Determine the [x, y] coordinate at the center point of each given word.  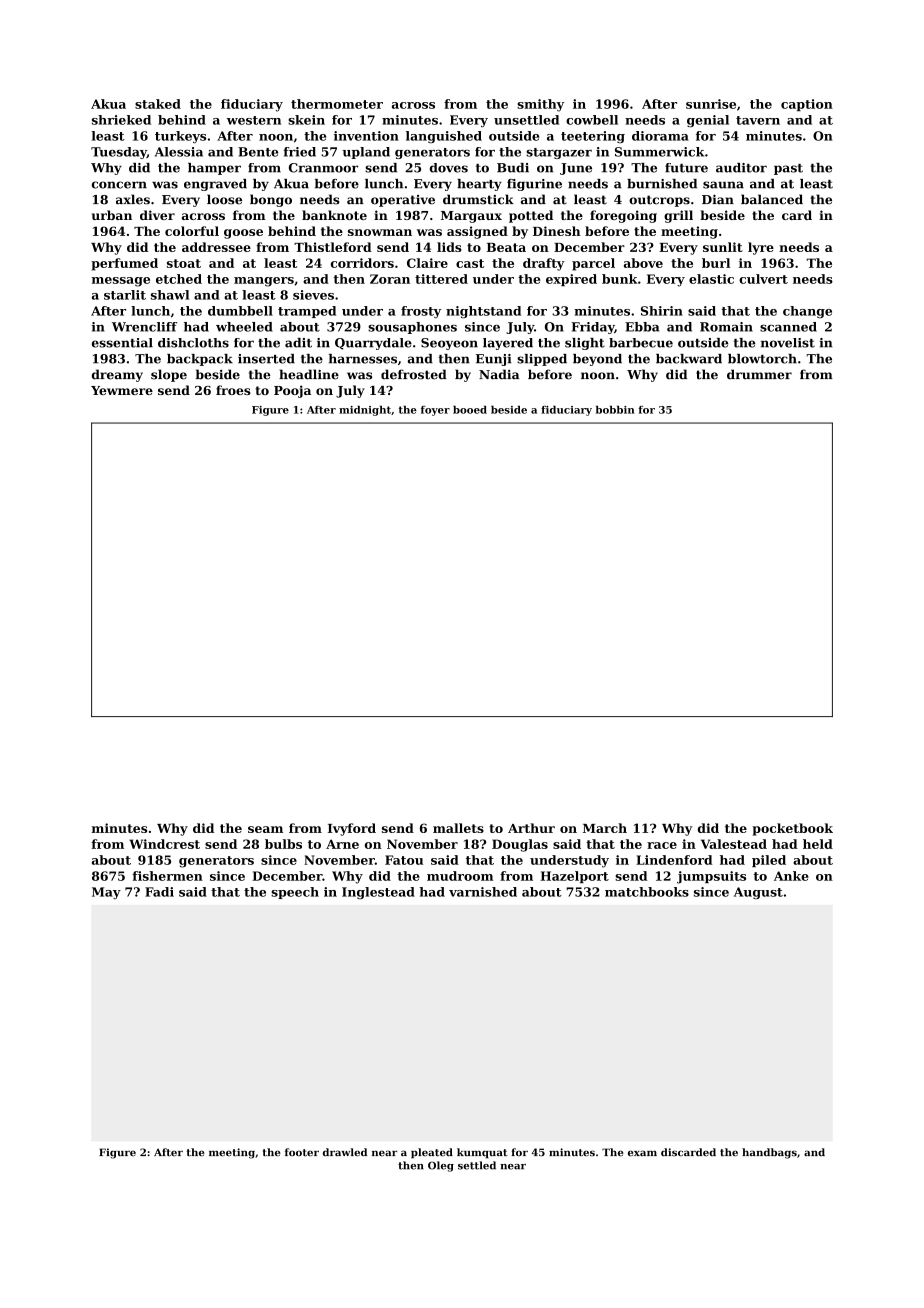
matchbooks [647, 892]
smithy [540, 105]
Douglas [520, 845]
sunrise [711, 104]
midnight [365, 411]
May [106, 893]
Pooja [292, 391]
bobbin [615, 410]
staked [158, 104]
